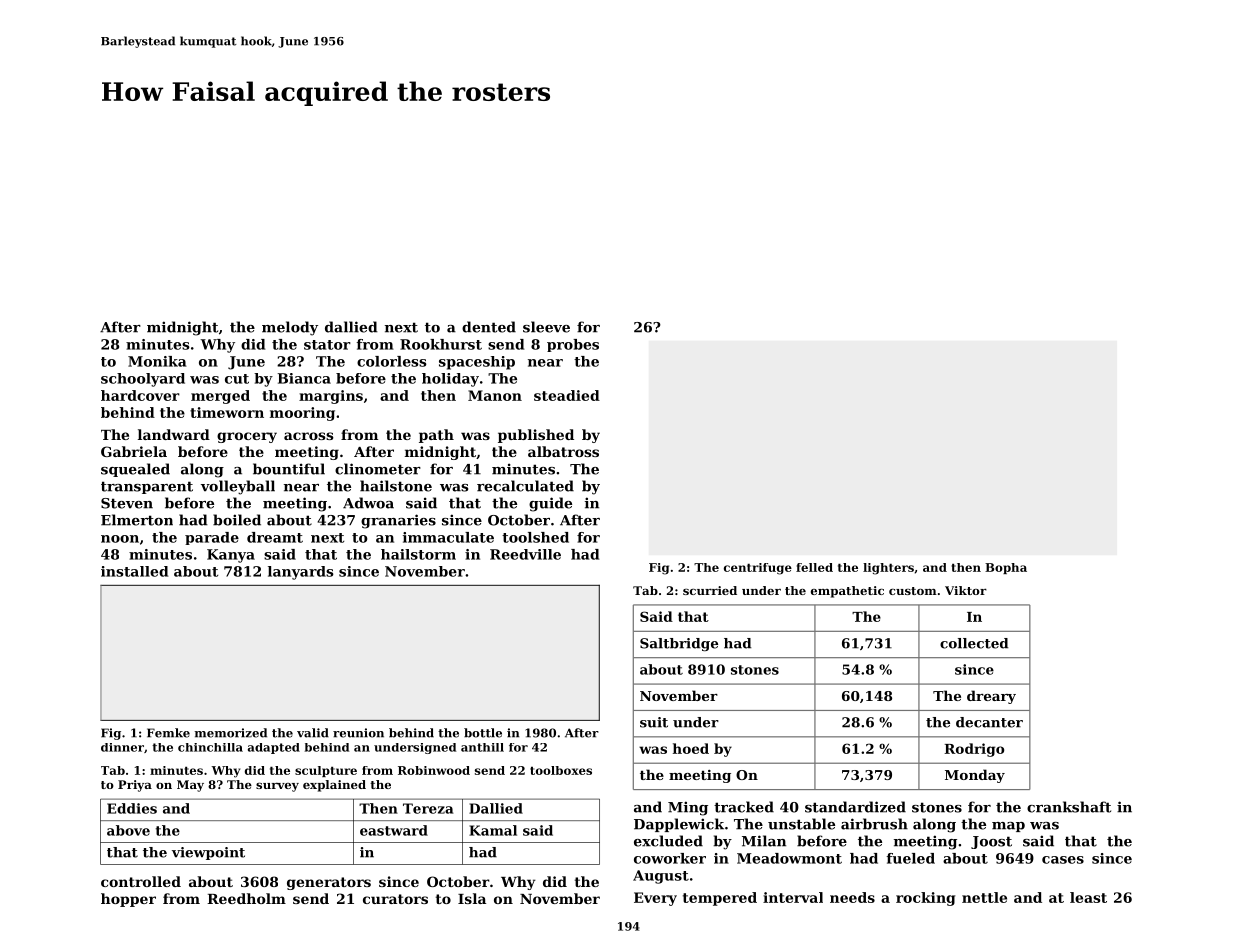 The height and width of the screenshot is (952, 1233). I want to click on guide, so click(550, 504).
